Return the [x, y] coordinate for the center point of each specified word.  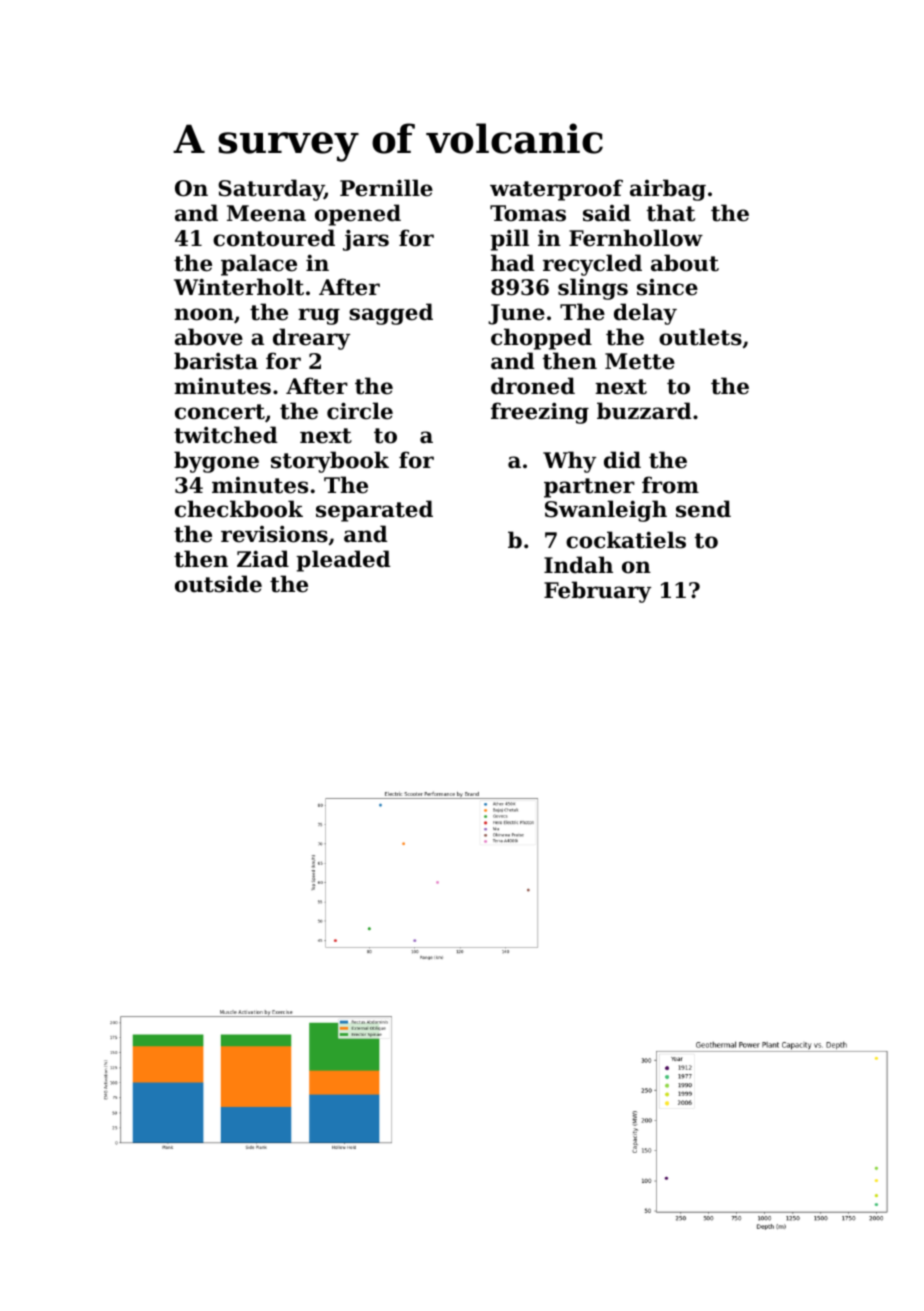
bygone [216, 462]
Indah [578, 565]
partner [589, 488]
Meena [266, 213]
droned [533, 386]
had [513, 263]
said [607, 213]
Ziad [263, 559]
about [685, 263]
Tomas [528, 213]
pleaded [343, 561]
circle [360, 411]
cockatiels [626, 540]
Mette [640, 361]
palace [259, 265]
